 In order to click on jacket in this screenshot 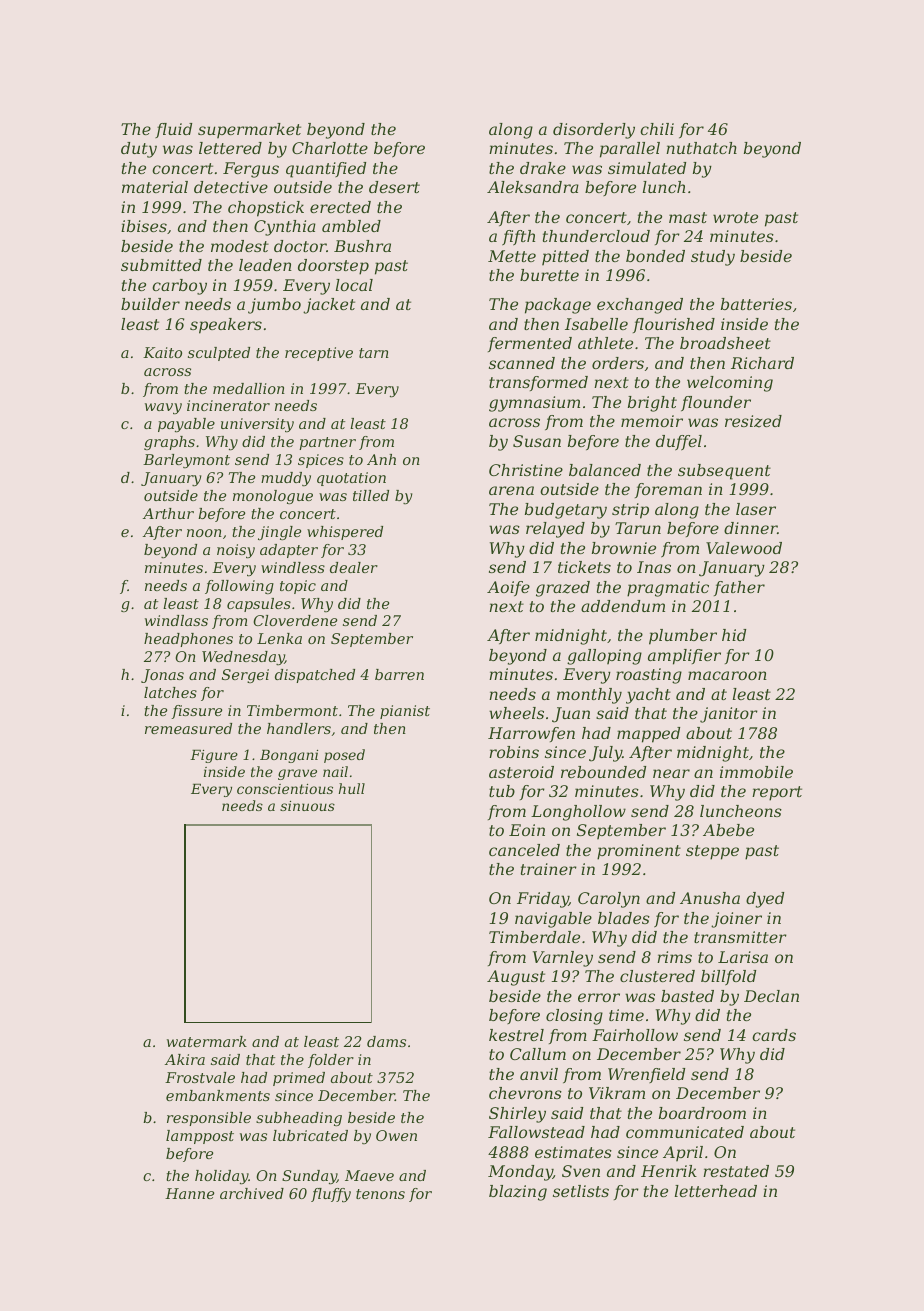, I will do `click(329, 306)`.
